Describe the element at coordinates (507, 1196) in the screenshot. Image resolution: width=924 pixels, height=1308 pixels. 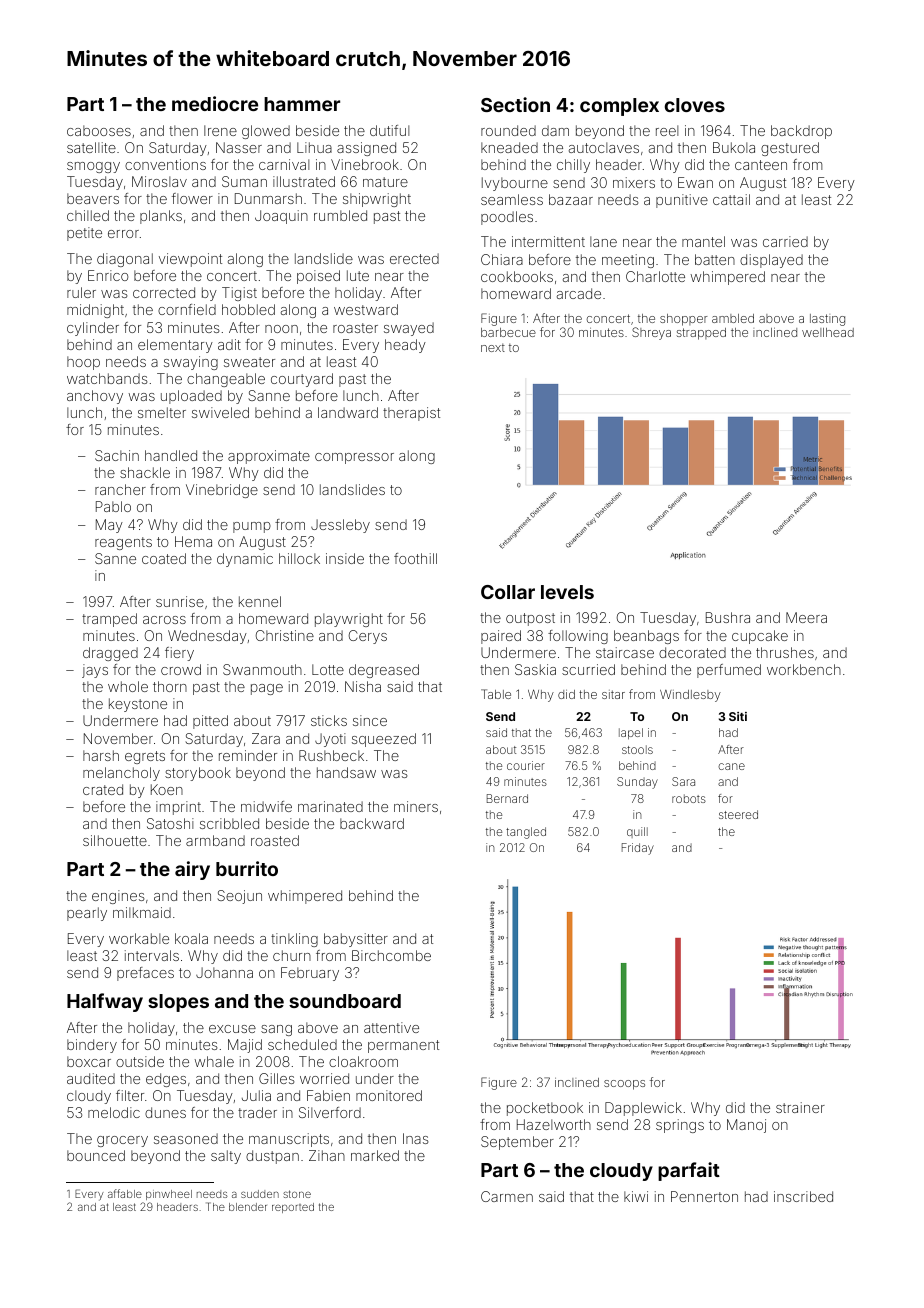
I see `Carmen` at that location.
